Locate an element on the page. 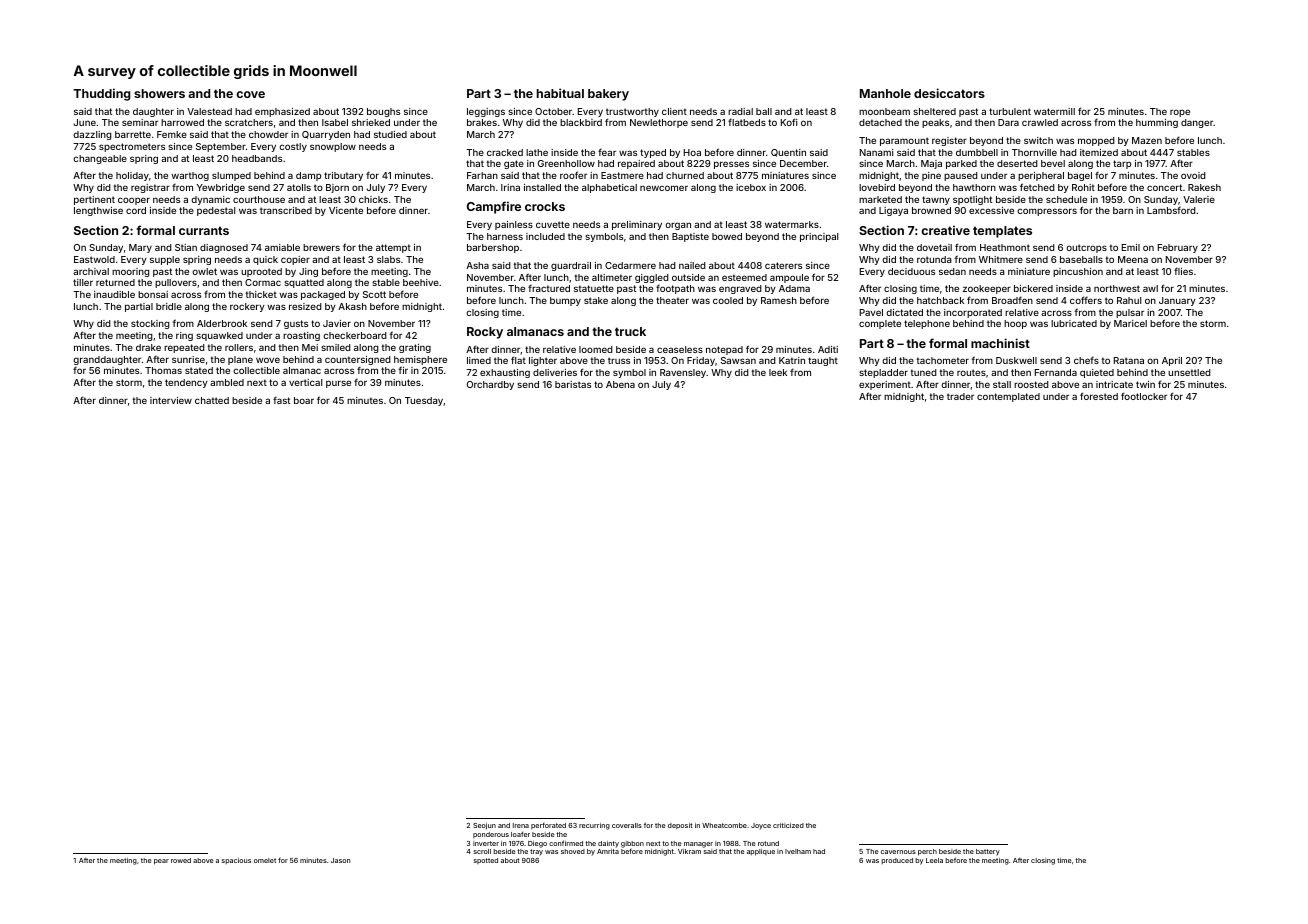  Seojun is located at coordinates (484, 826).
